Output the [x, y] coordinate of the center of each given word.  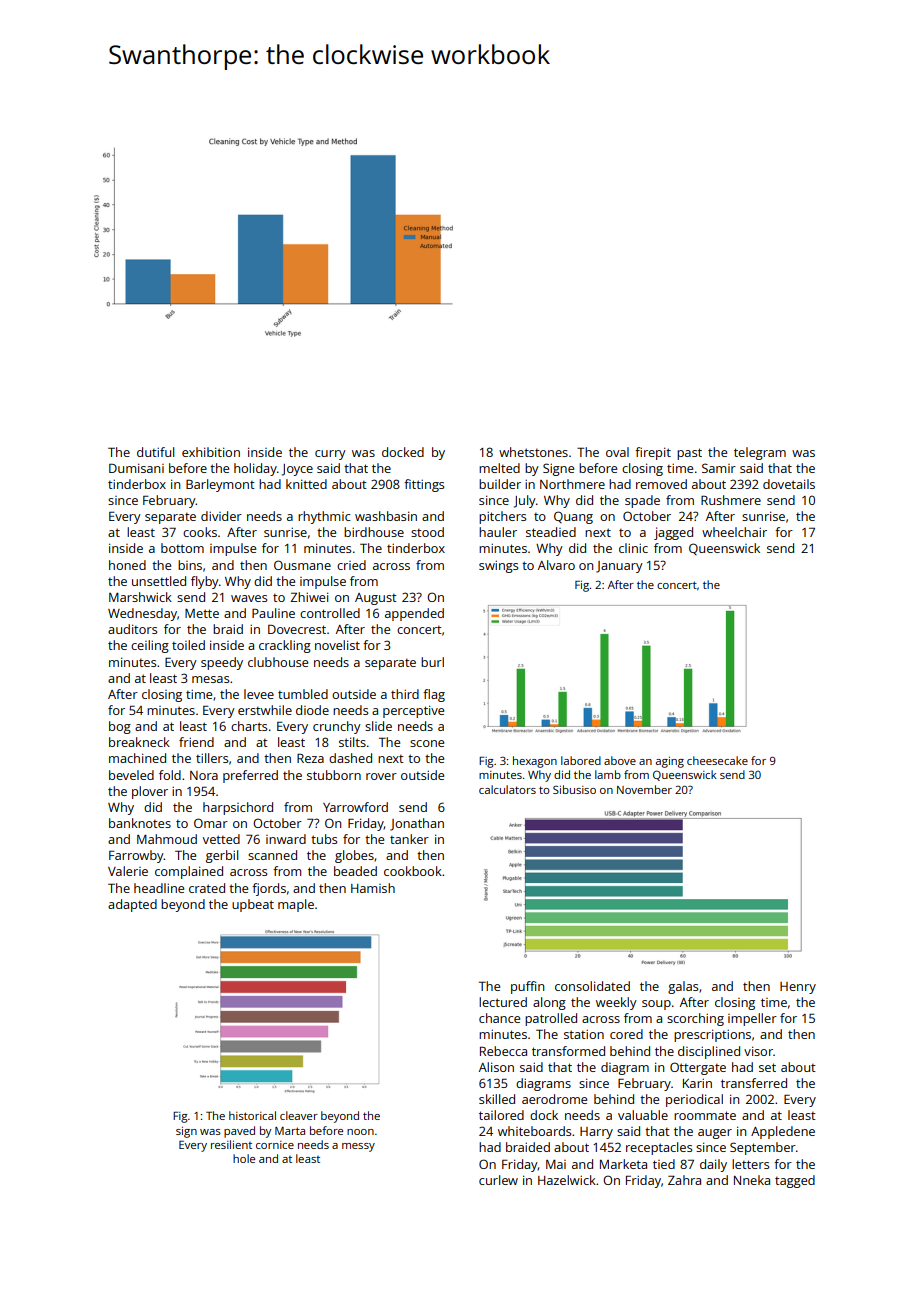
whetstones [533, 452]
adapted [132, 905]
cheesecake [717, 760]
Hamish [373, 888]
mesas [210, 679]
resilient [231, 1144]
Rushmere [731, 500]
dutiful [155, 452]
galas [683, 987]
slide [378, 726]
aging [670, 762]
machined [137, 758]
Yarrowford [355, 807]
